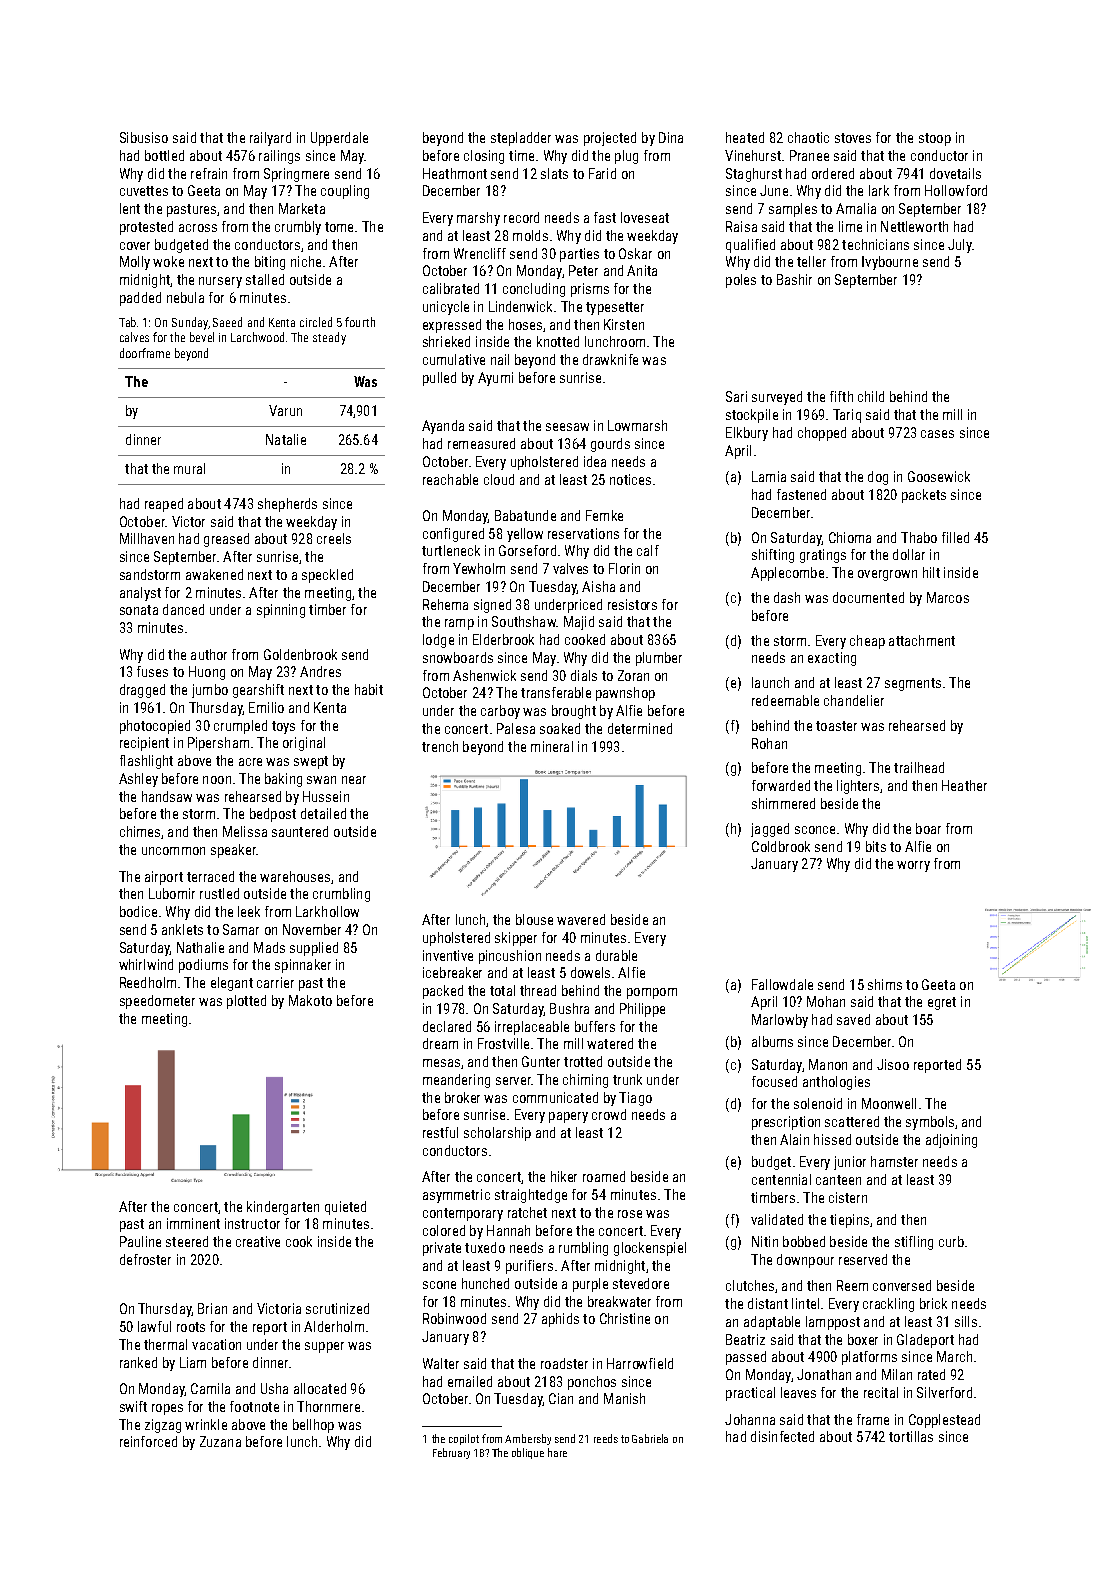 The height and width of the screenshot is (1570, 1110). I want to click on chiming, so click(585, 1081).
